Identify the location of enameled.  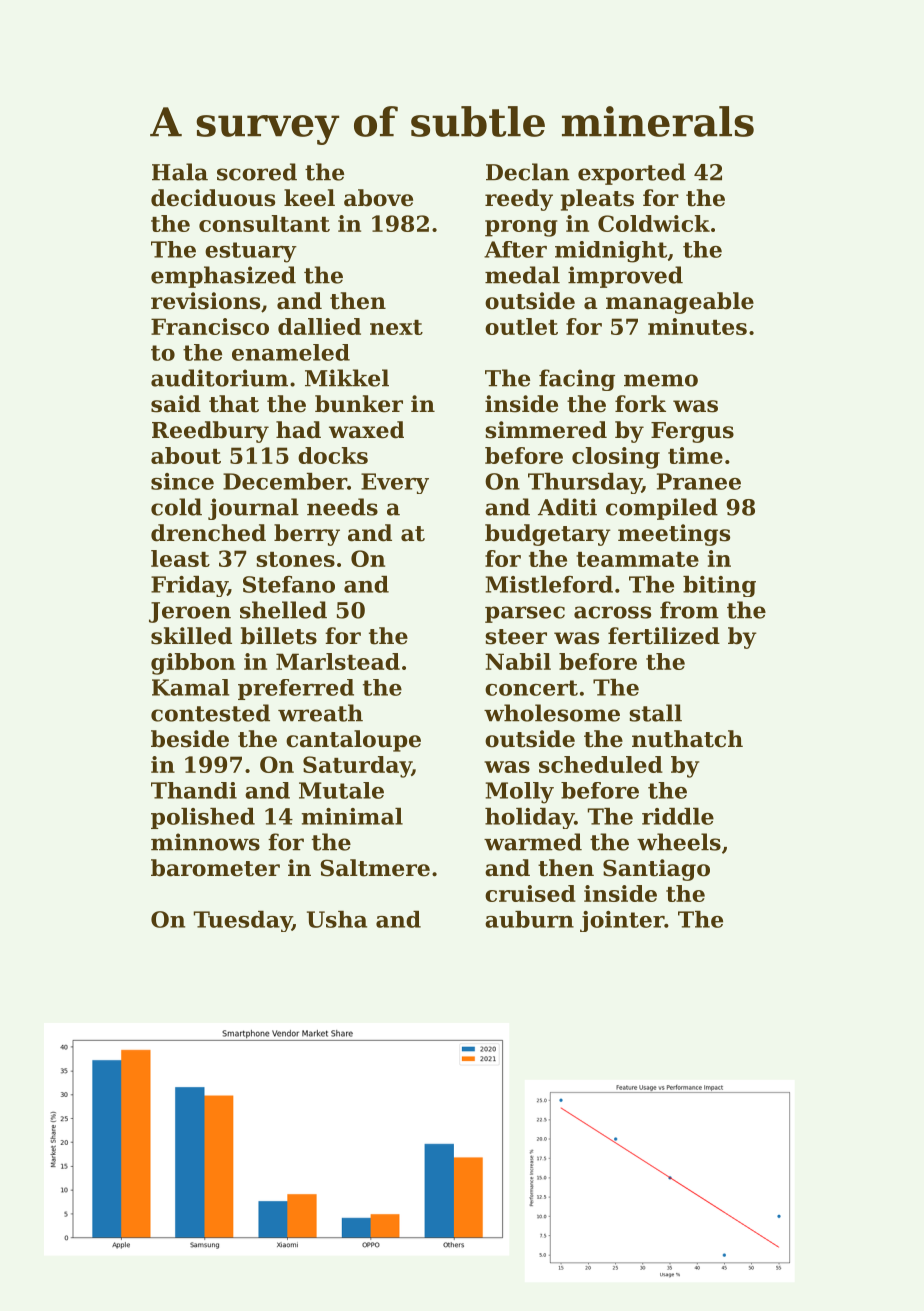
(291, 352).
